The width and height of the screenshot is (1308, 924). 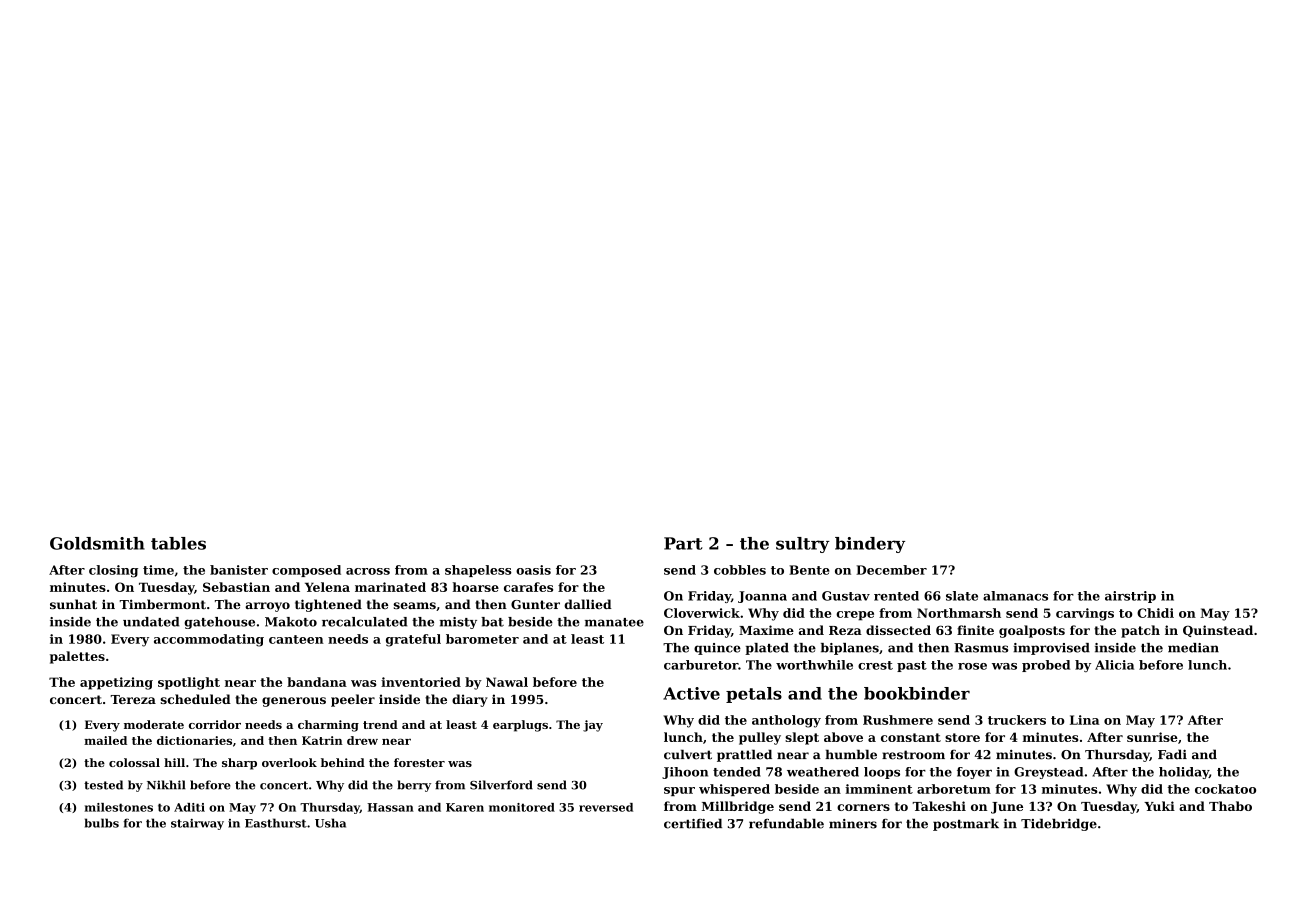 What do you see at coordinates (113, 571) in the screenshot?
I see `closing` at bounding box center [113, 571].
